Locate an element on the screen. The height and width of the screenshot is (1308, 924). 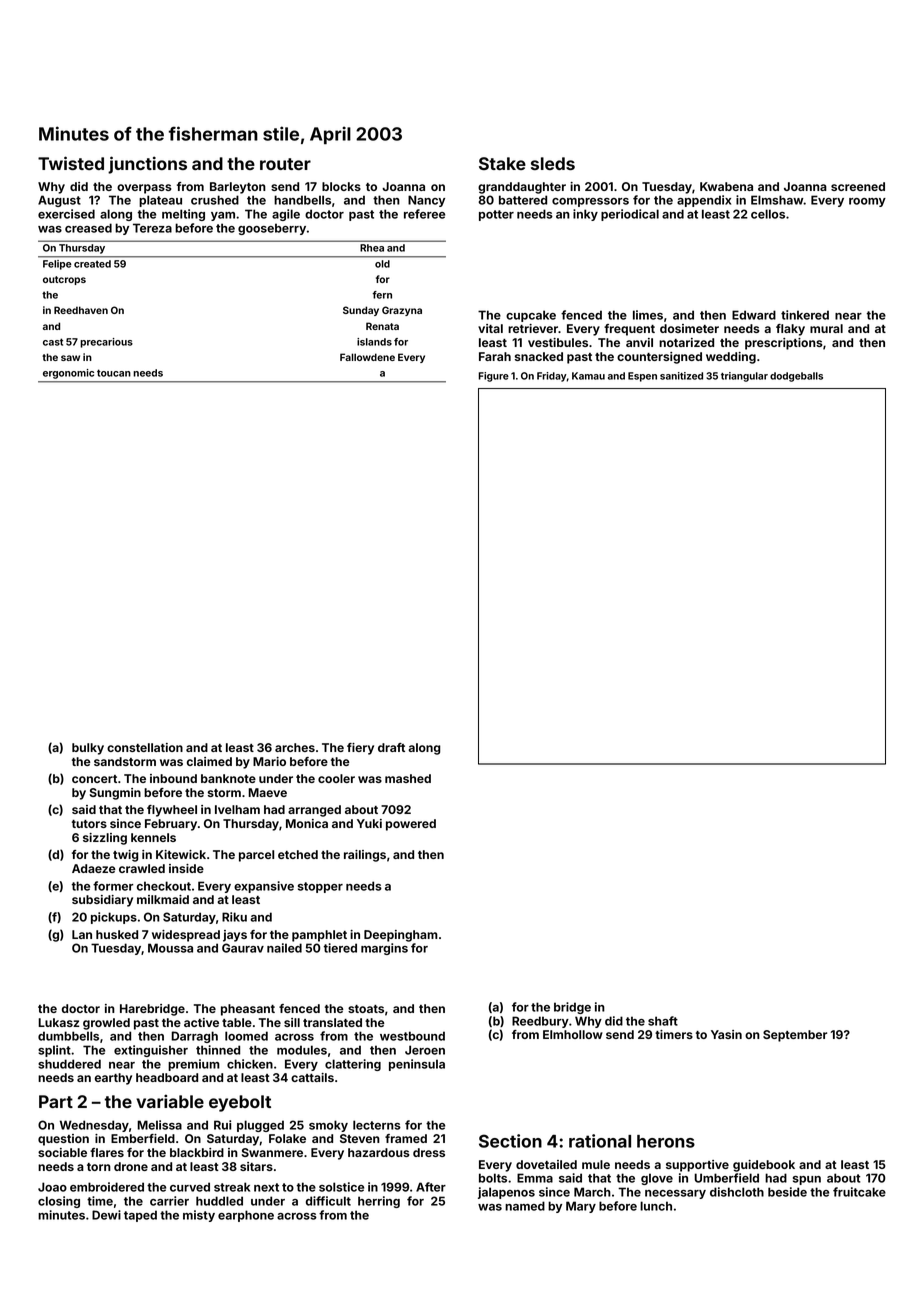
dodgeballs is located at coordinates (796, 377).
